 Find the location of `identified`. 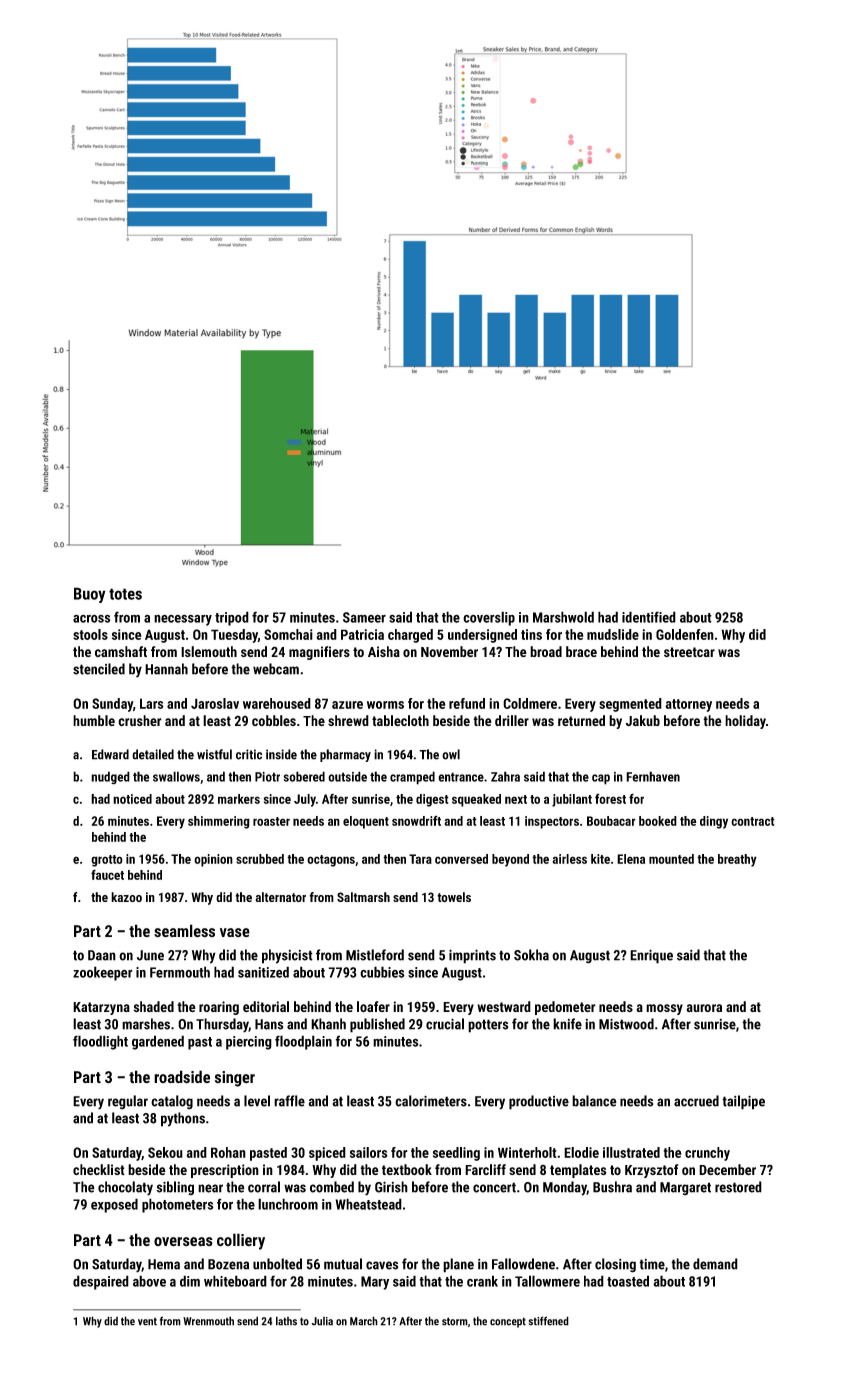

identified is located at coordinates (649, 617).
